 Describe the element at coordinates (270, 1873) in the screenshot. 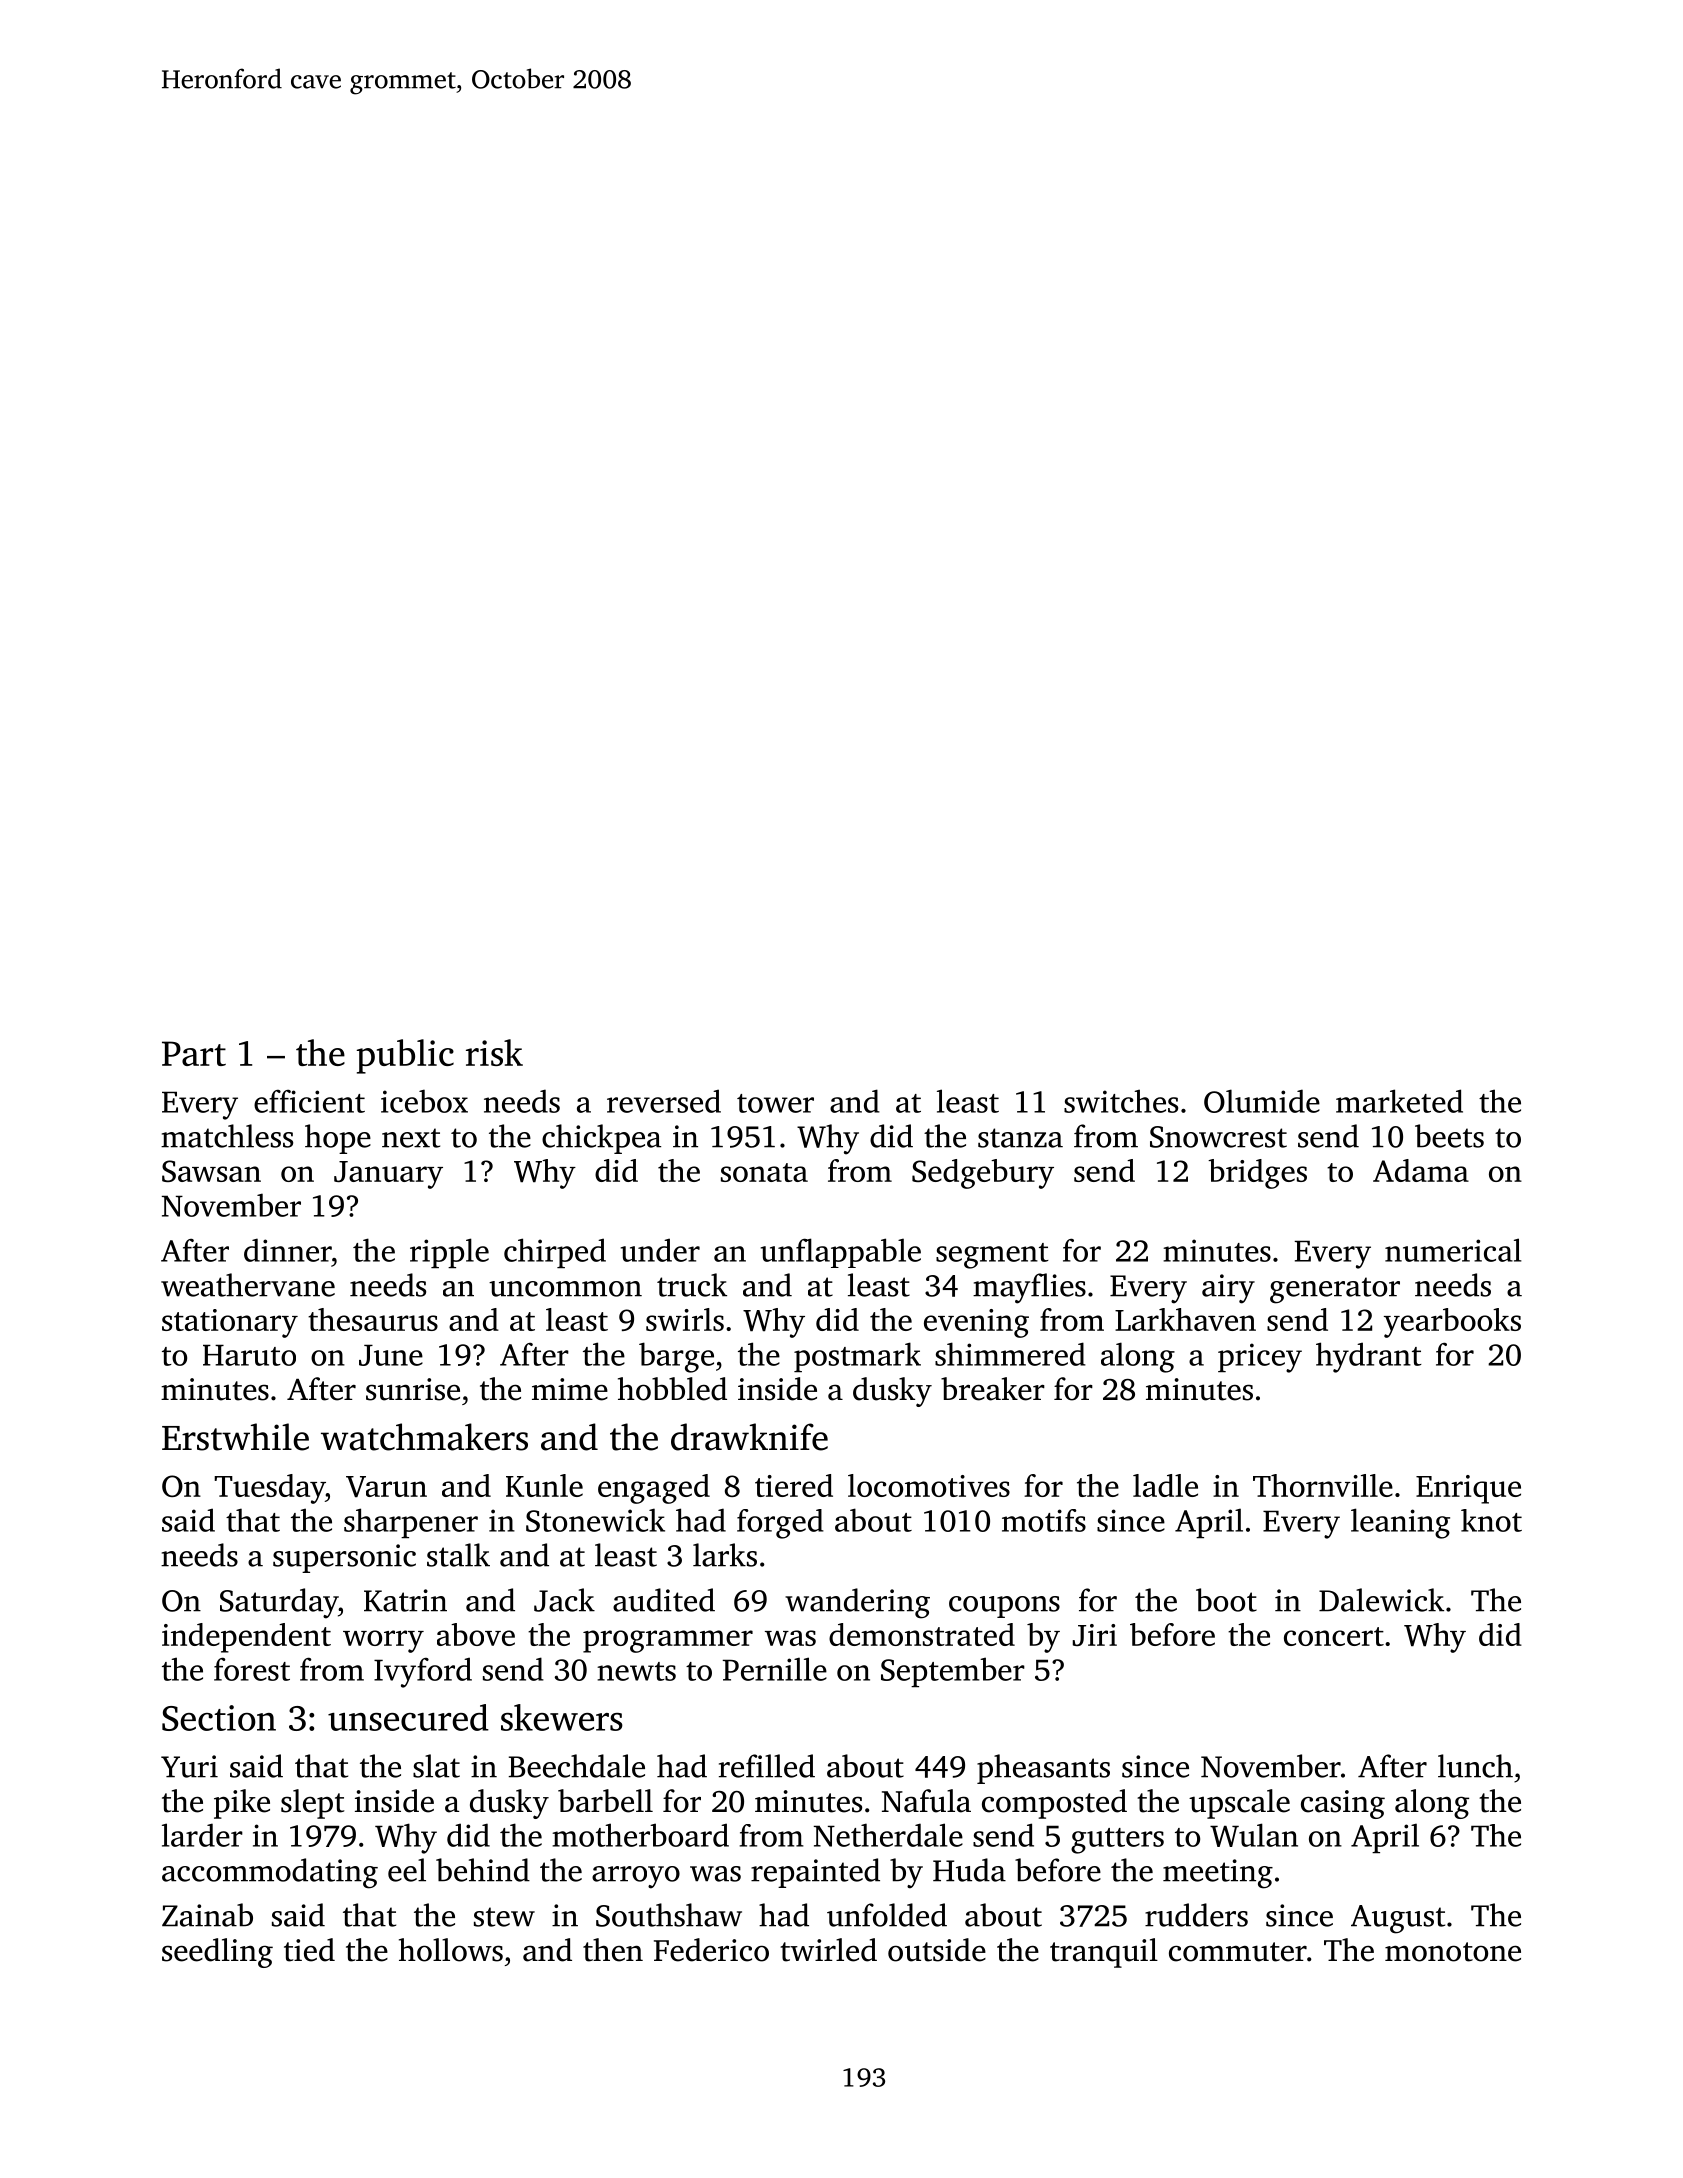

I see `accommodating` at that location.
